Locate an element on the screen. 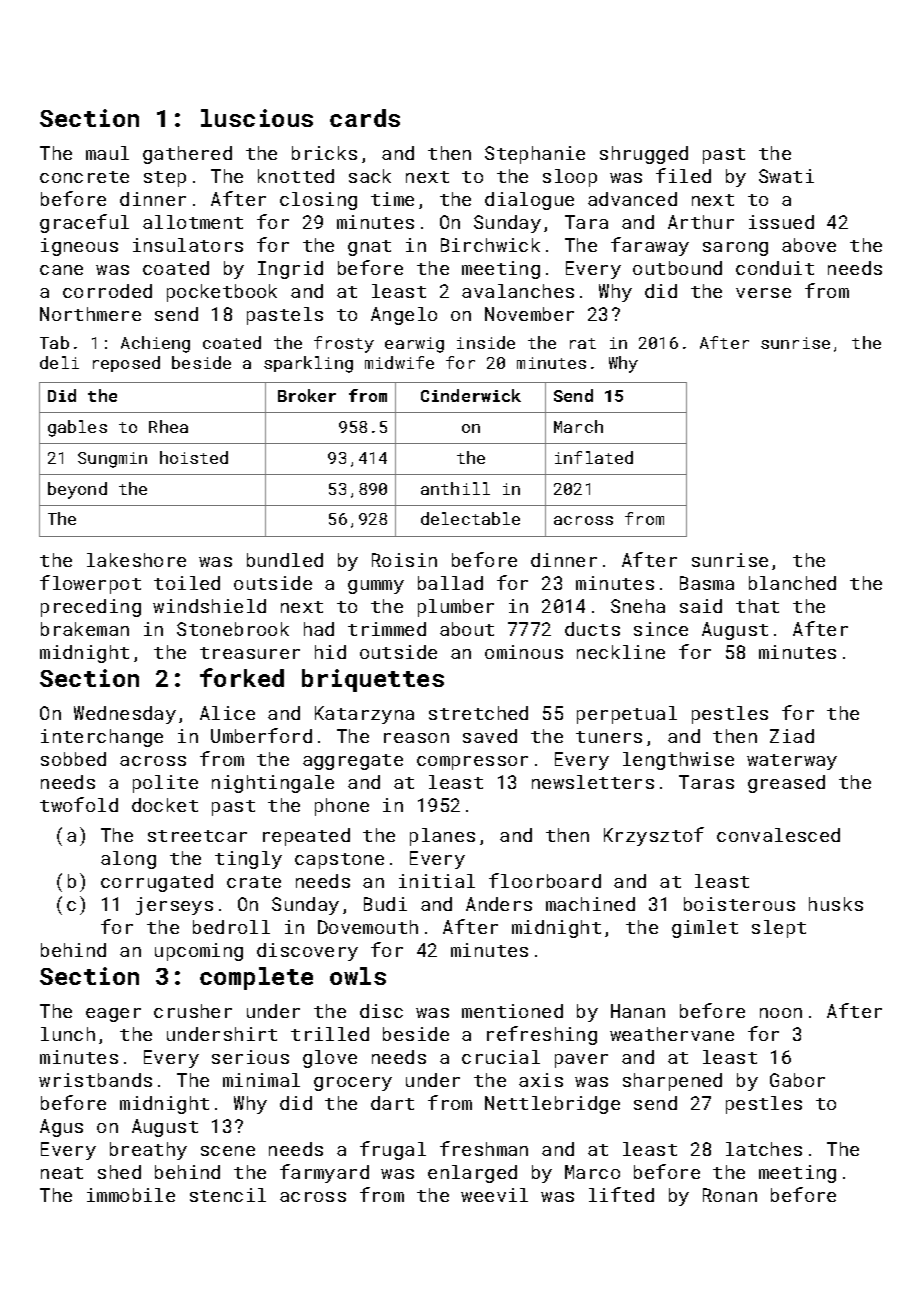 The image size is (924, 1308). noon is located at coordinates (781, 1013).
